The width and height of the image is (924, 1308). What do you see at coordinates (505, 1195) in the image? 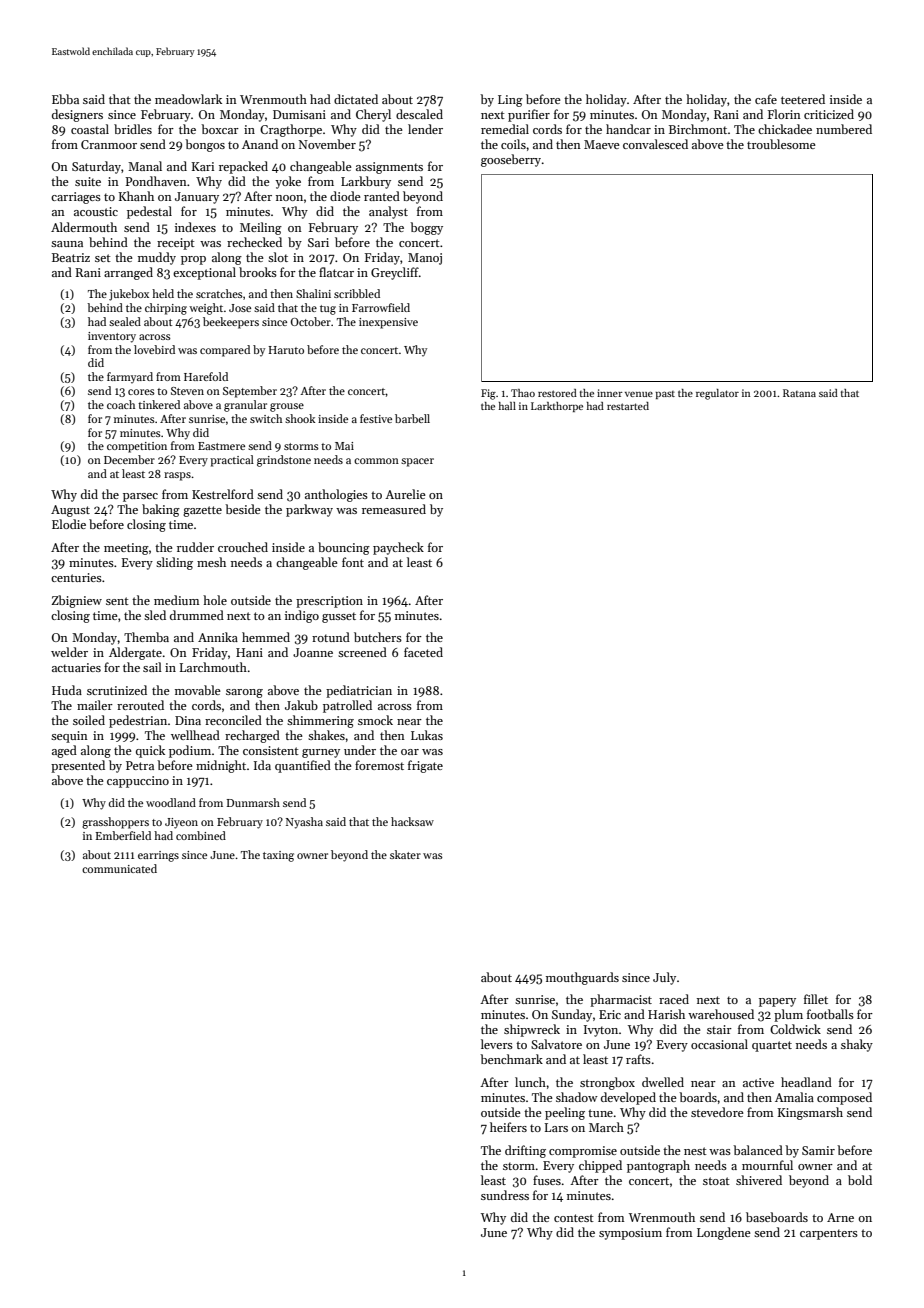
I see `sundress` at bounding box center [505, 1195].
